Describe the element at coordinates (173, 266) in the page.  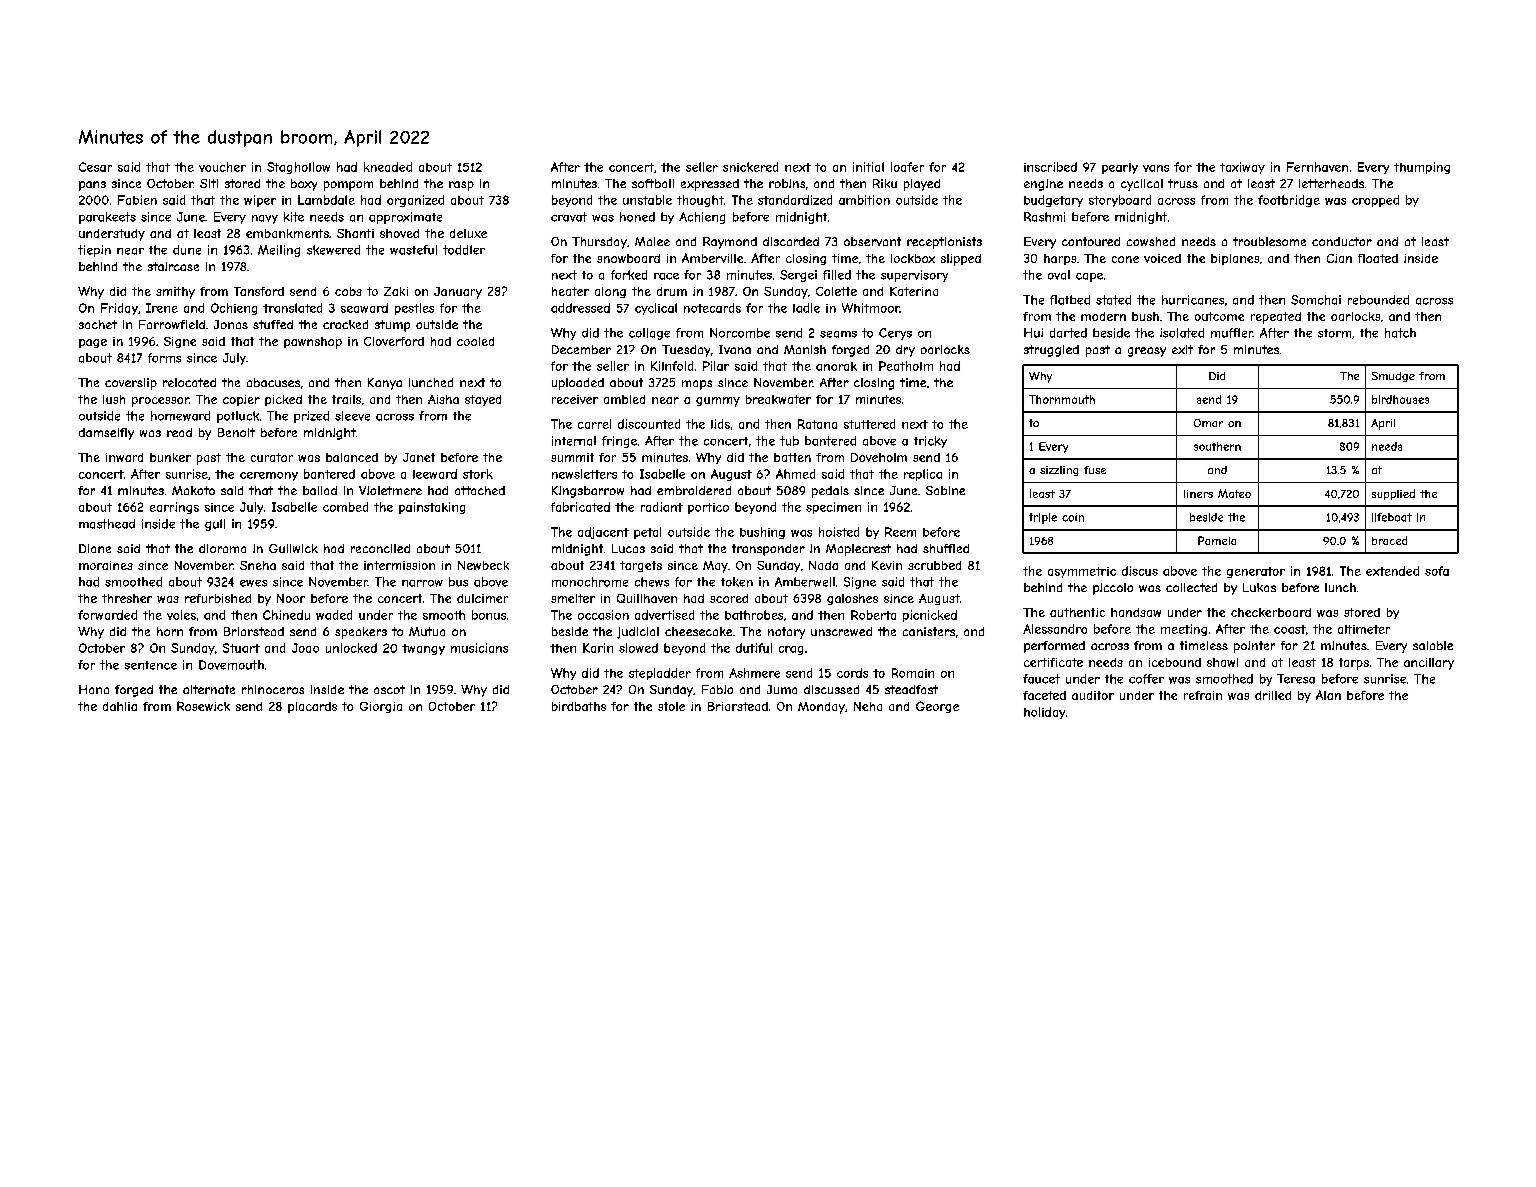
I see `staircase` at that location.
